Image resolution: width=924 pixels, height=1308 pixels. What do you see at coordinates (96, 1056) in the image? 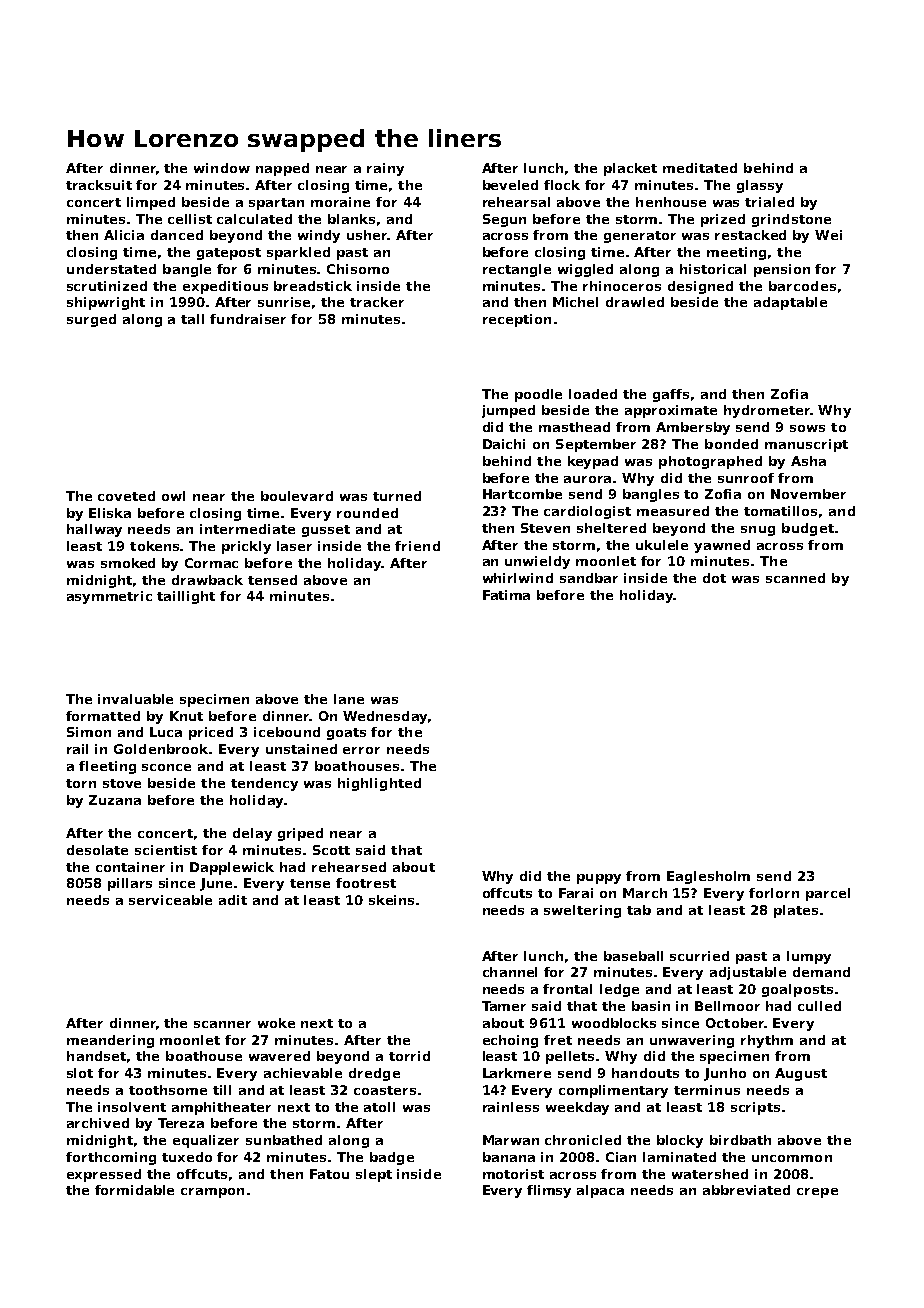
I see `handset` at bounding box center [96, 1056].
